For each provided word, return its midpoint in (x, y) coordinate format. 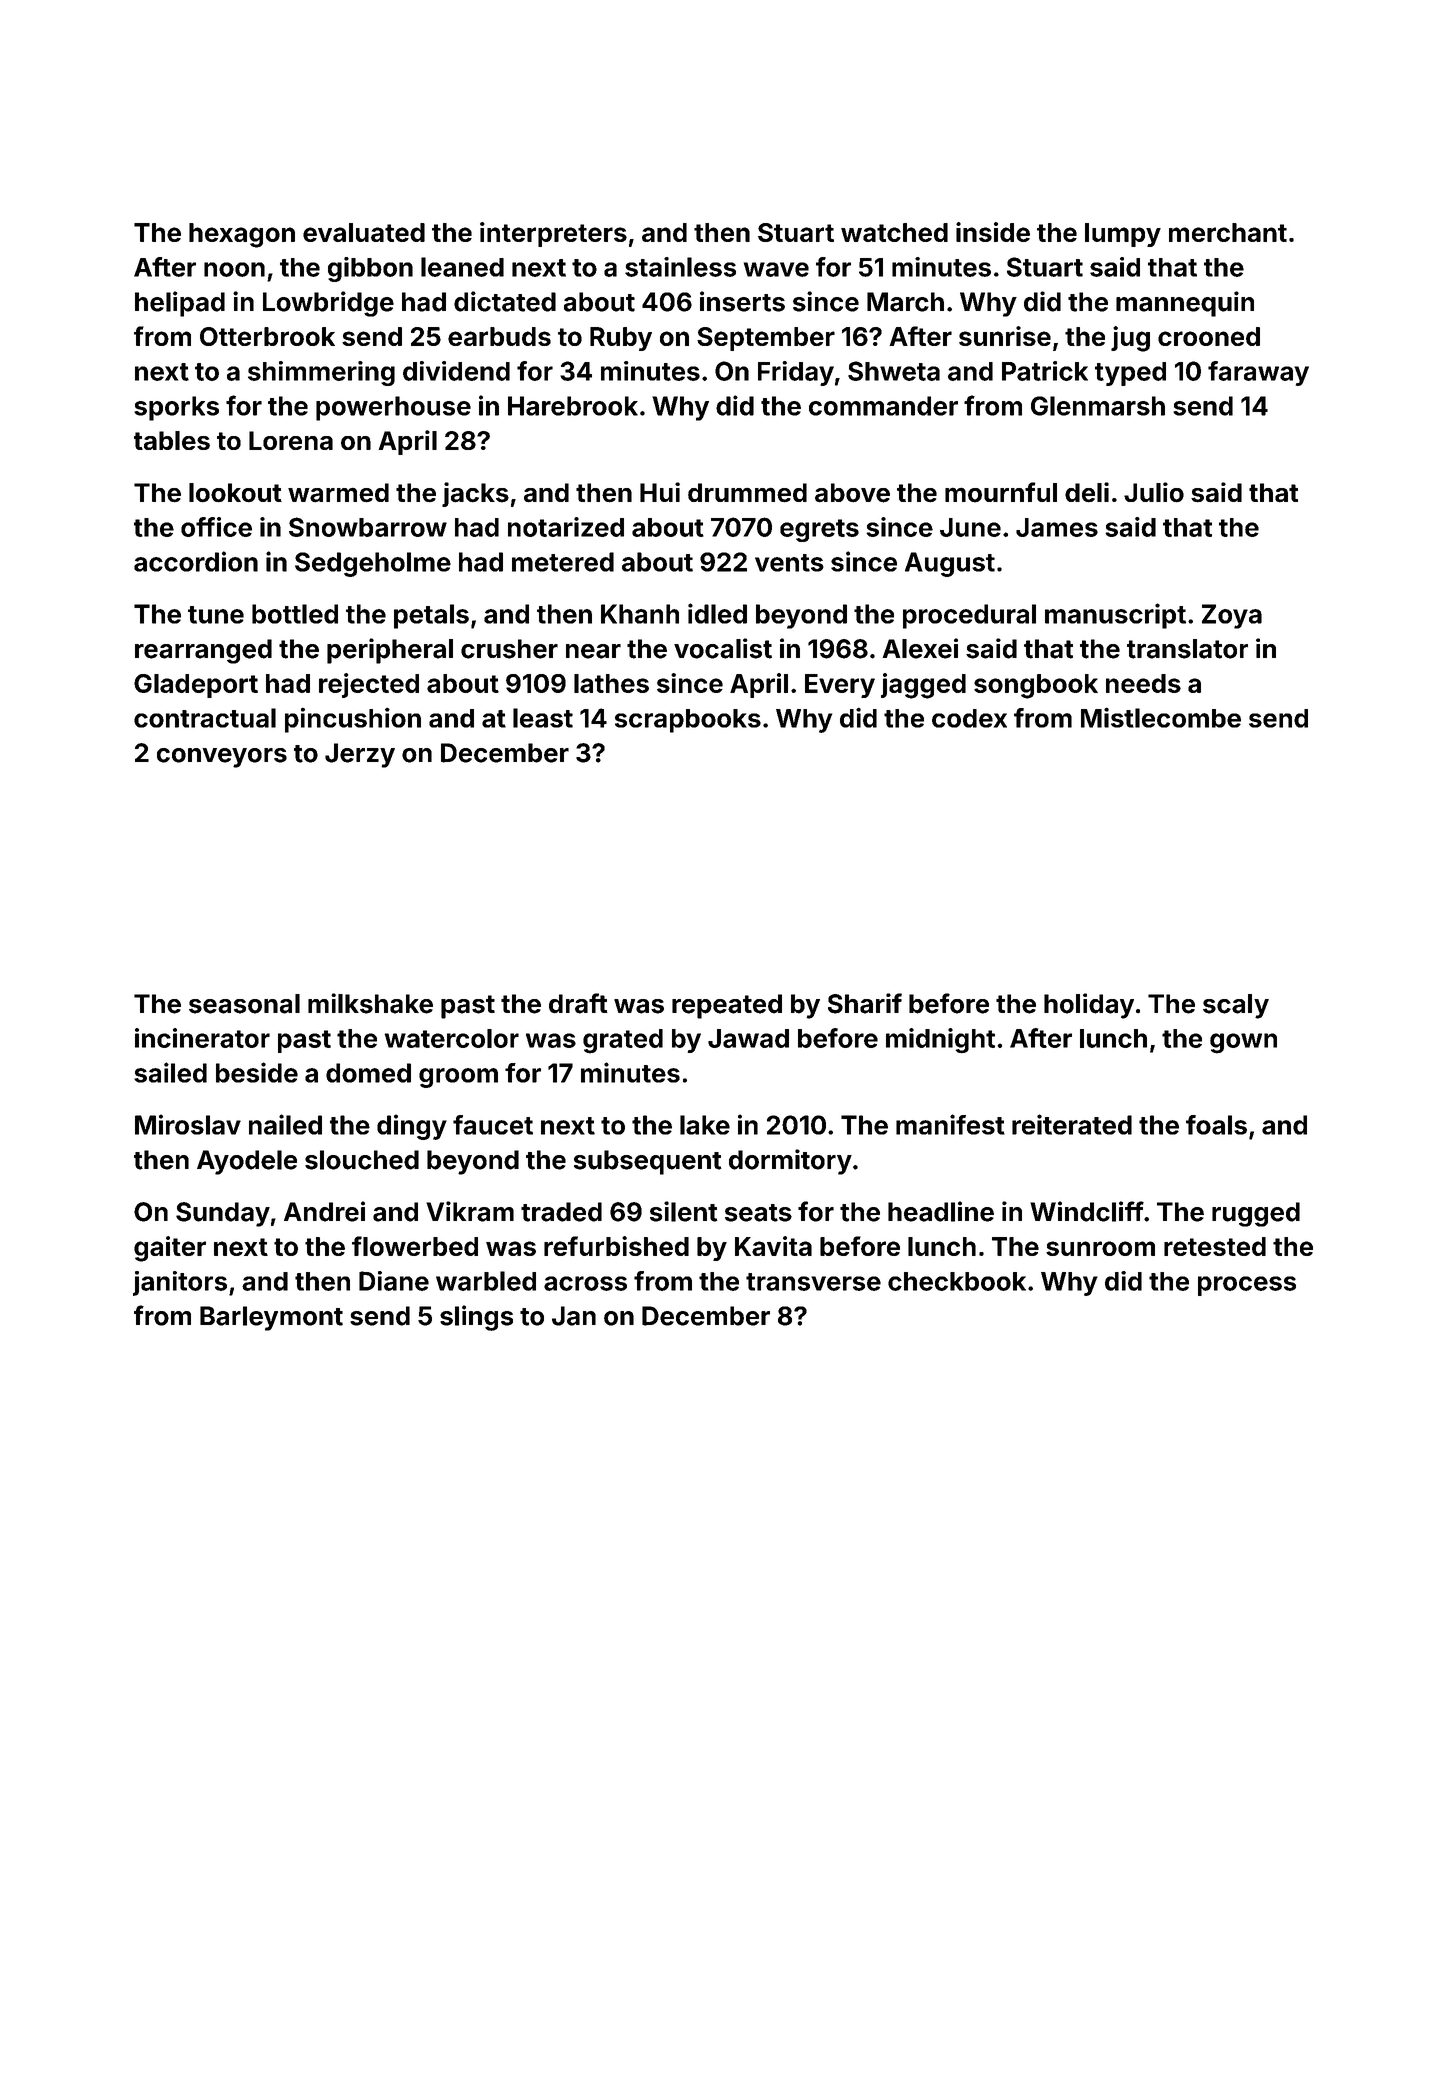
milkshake (370, 1003)
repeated (727, 1006)
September (766, 339)
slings (476, 1318)
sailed (170, 1072)
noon (234, 269)
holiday (1089, 1006)
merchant (1228, 232)
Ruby (621, 339)
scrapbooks (688, 721)
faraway (1258, 373)
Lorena (291, 440)
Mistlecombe (1161, 717)
